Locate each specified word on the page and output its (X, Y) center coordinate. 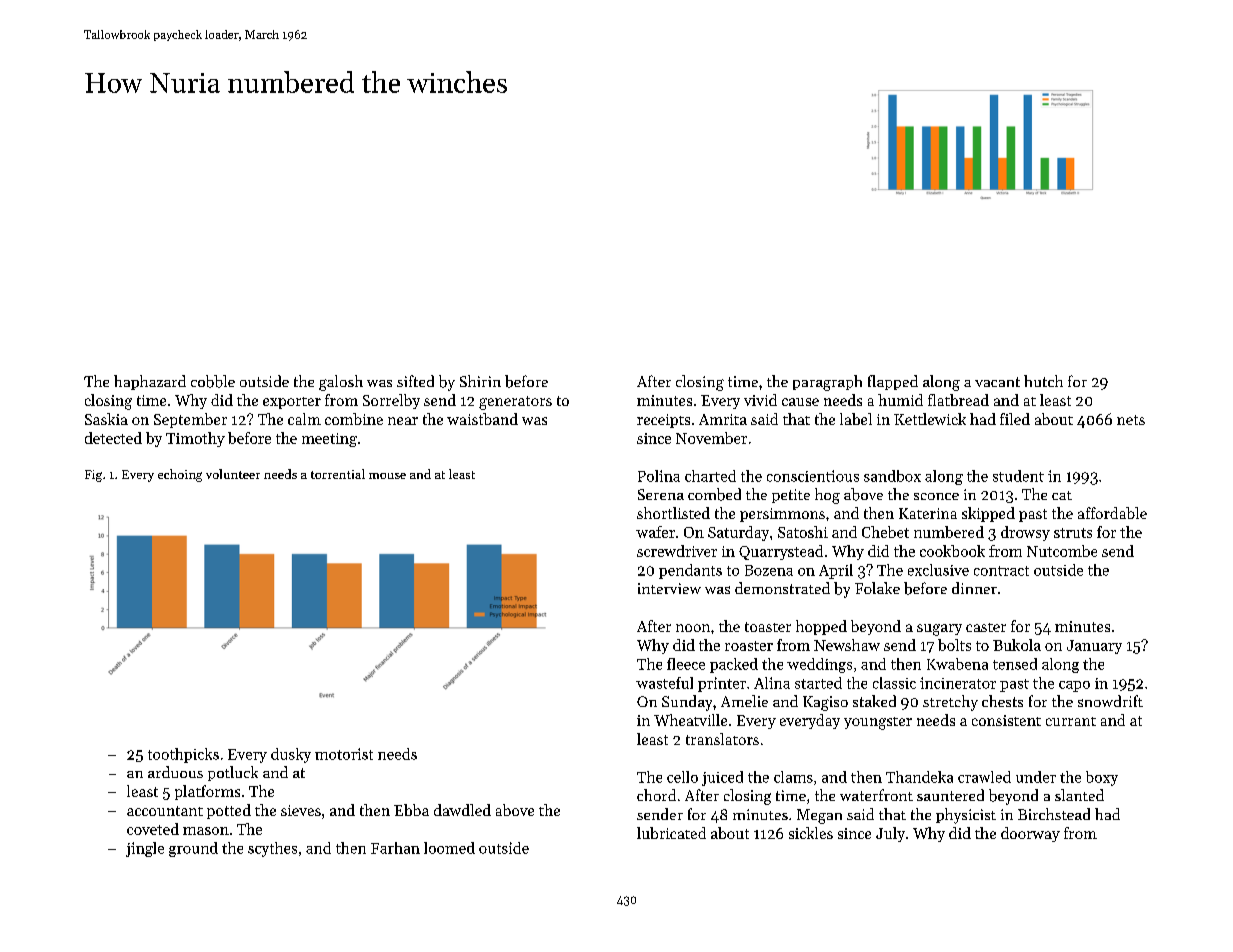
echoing (180, 475)
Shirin (480, 381)
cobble (213, 381)
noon (693, 628)
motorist (344, 754)
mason (206, 831)
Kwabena (957, 664)
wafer (655, 532)
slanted (1079, 795)
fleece (686, 664)
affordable (1112, 513)
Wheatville (690, 720)
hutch (1043, 381)
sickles (811, 833)
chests (1002, 701)
